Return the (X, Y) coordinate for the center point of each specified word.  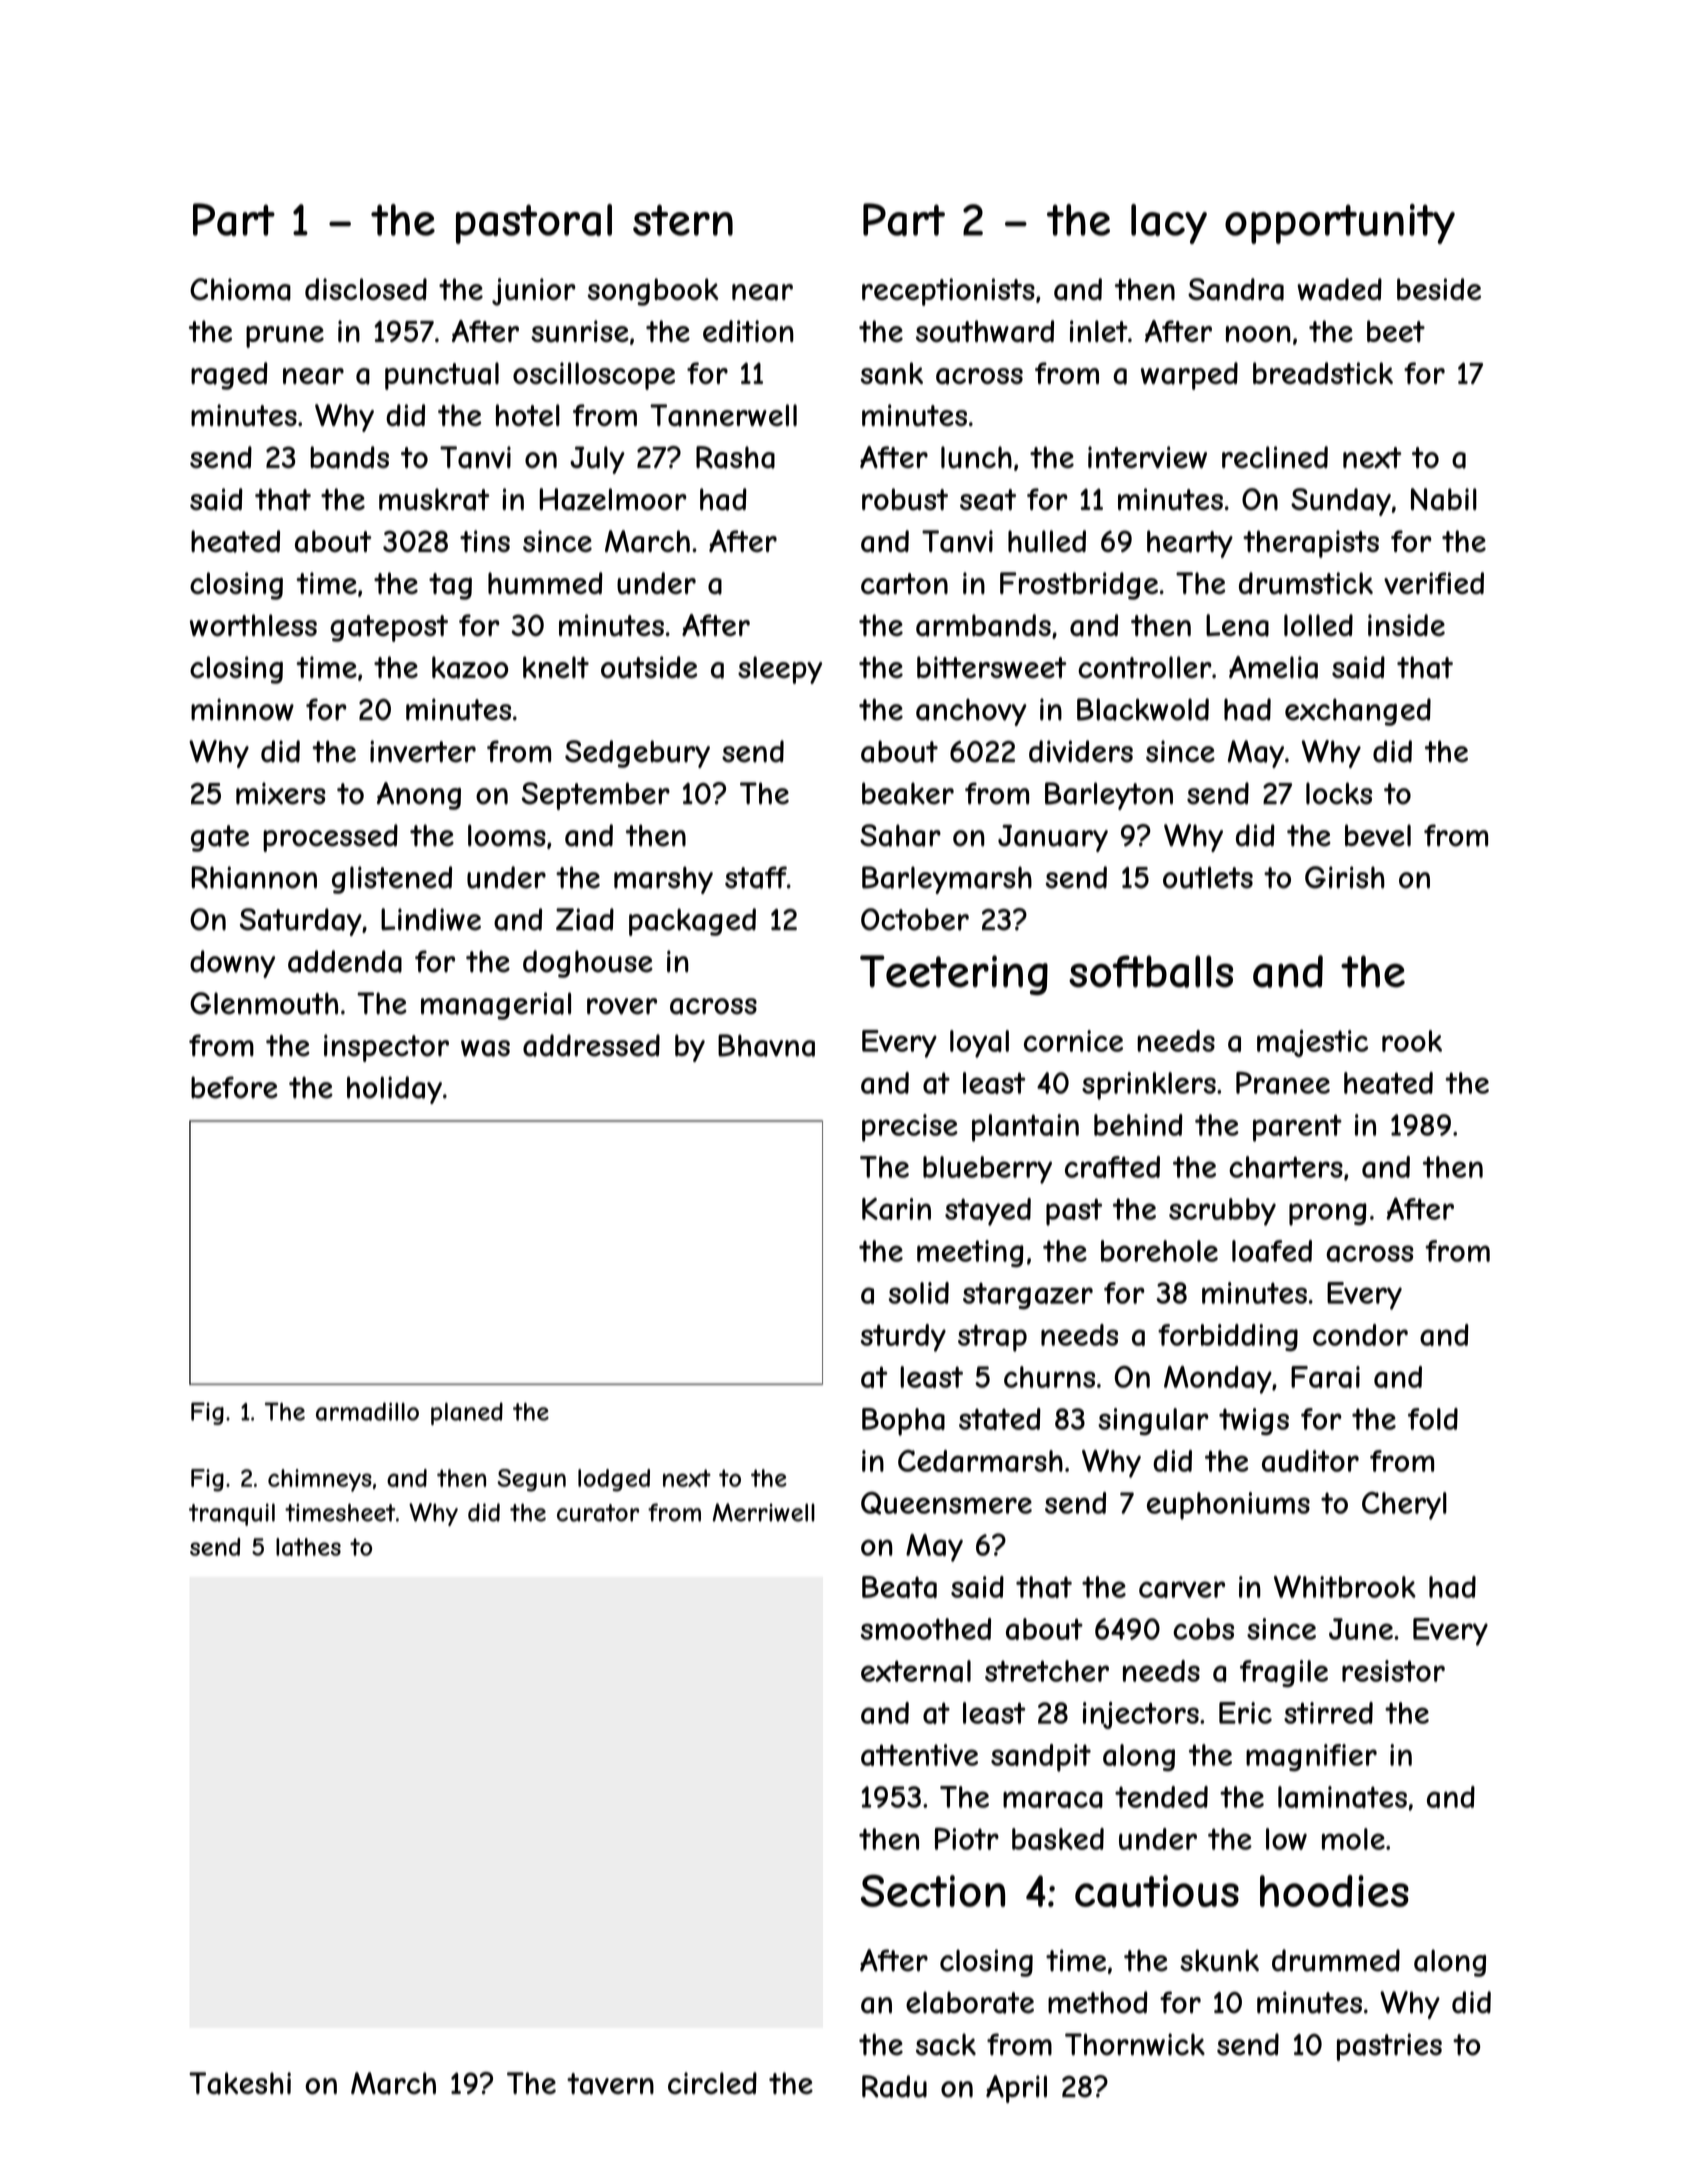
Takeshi (240, 2083)
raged (229, 376)
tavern (610, 2084)
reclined (1275, 457)
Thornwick (1135, 2044)
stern (683, 220)
